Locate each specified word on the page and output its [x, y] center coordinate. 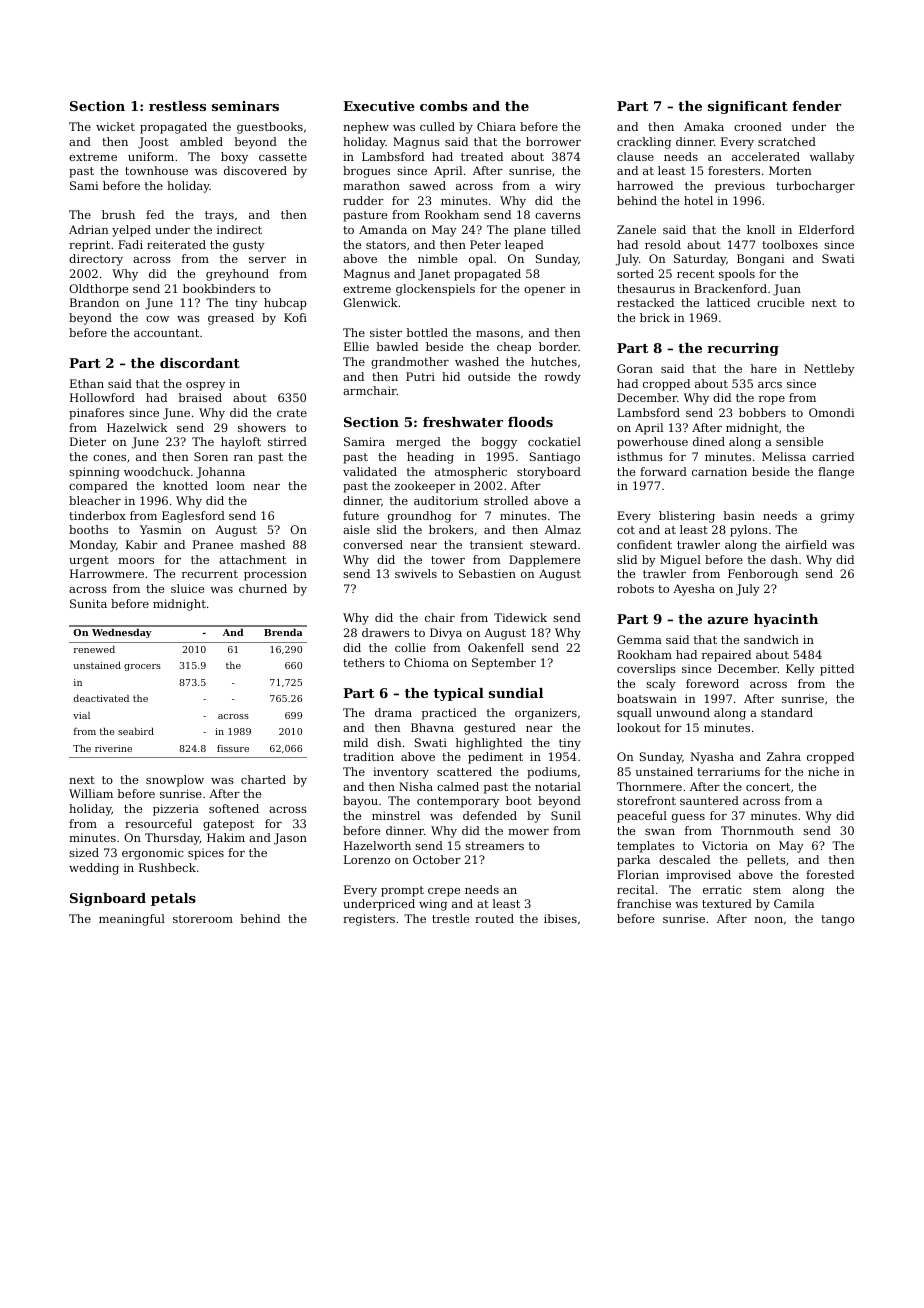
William [91, 793]
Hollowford [102, 397]
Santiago [555, 458]
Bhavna [432, 727]
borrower [553, 141]
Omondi [832, 412]
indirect [239, 229]
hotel [698, 200]
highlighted [489, 744]
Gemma [639, 639]
